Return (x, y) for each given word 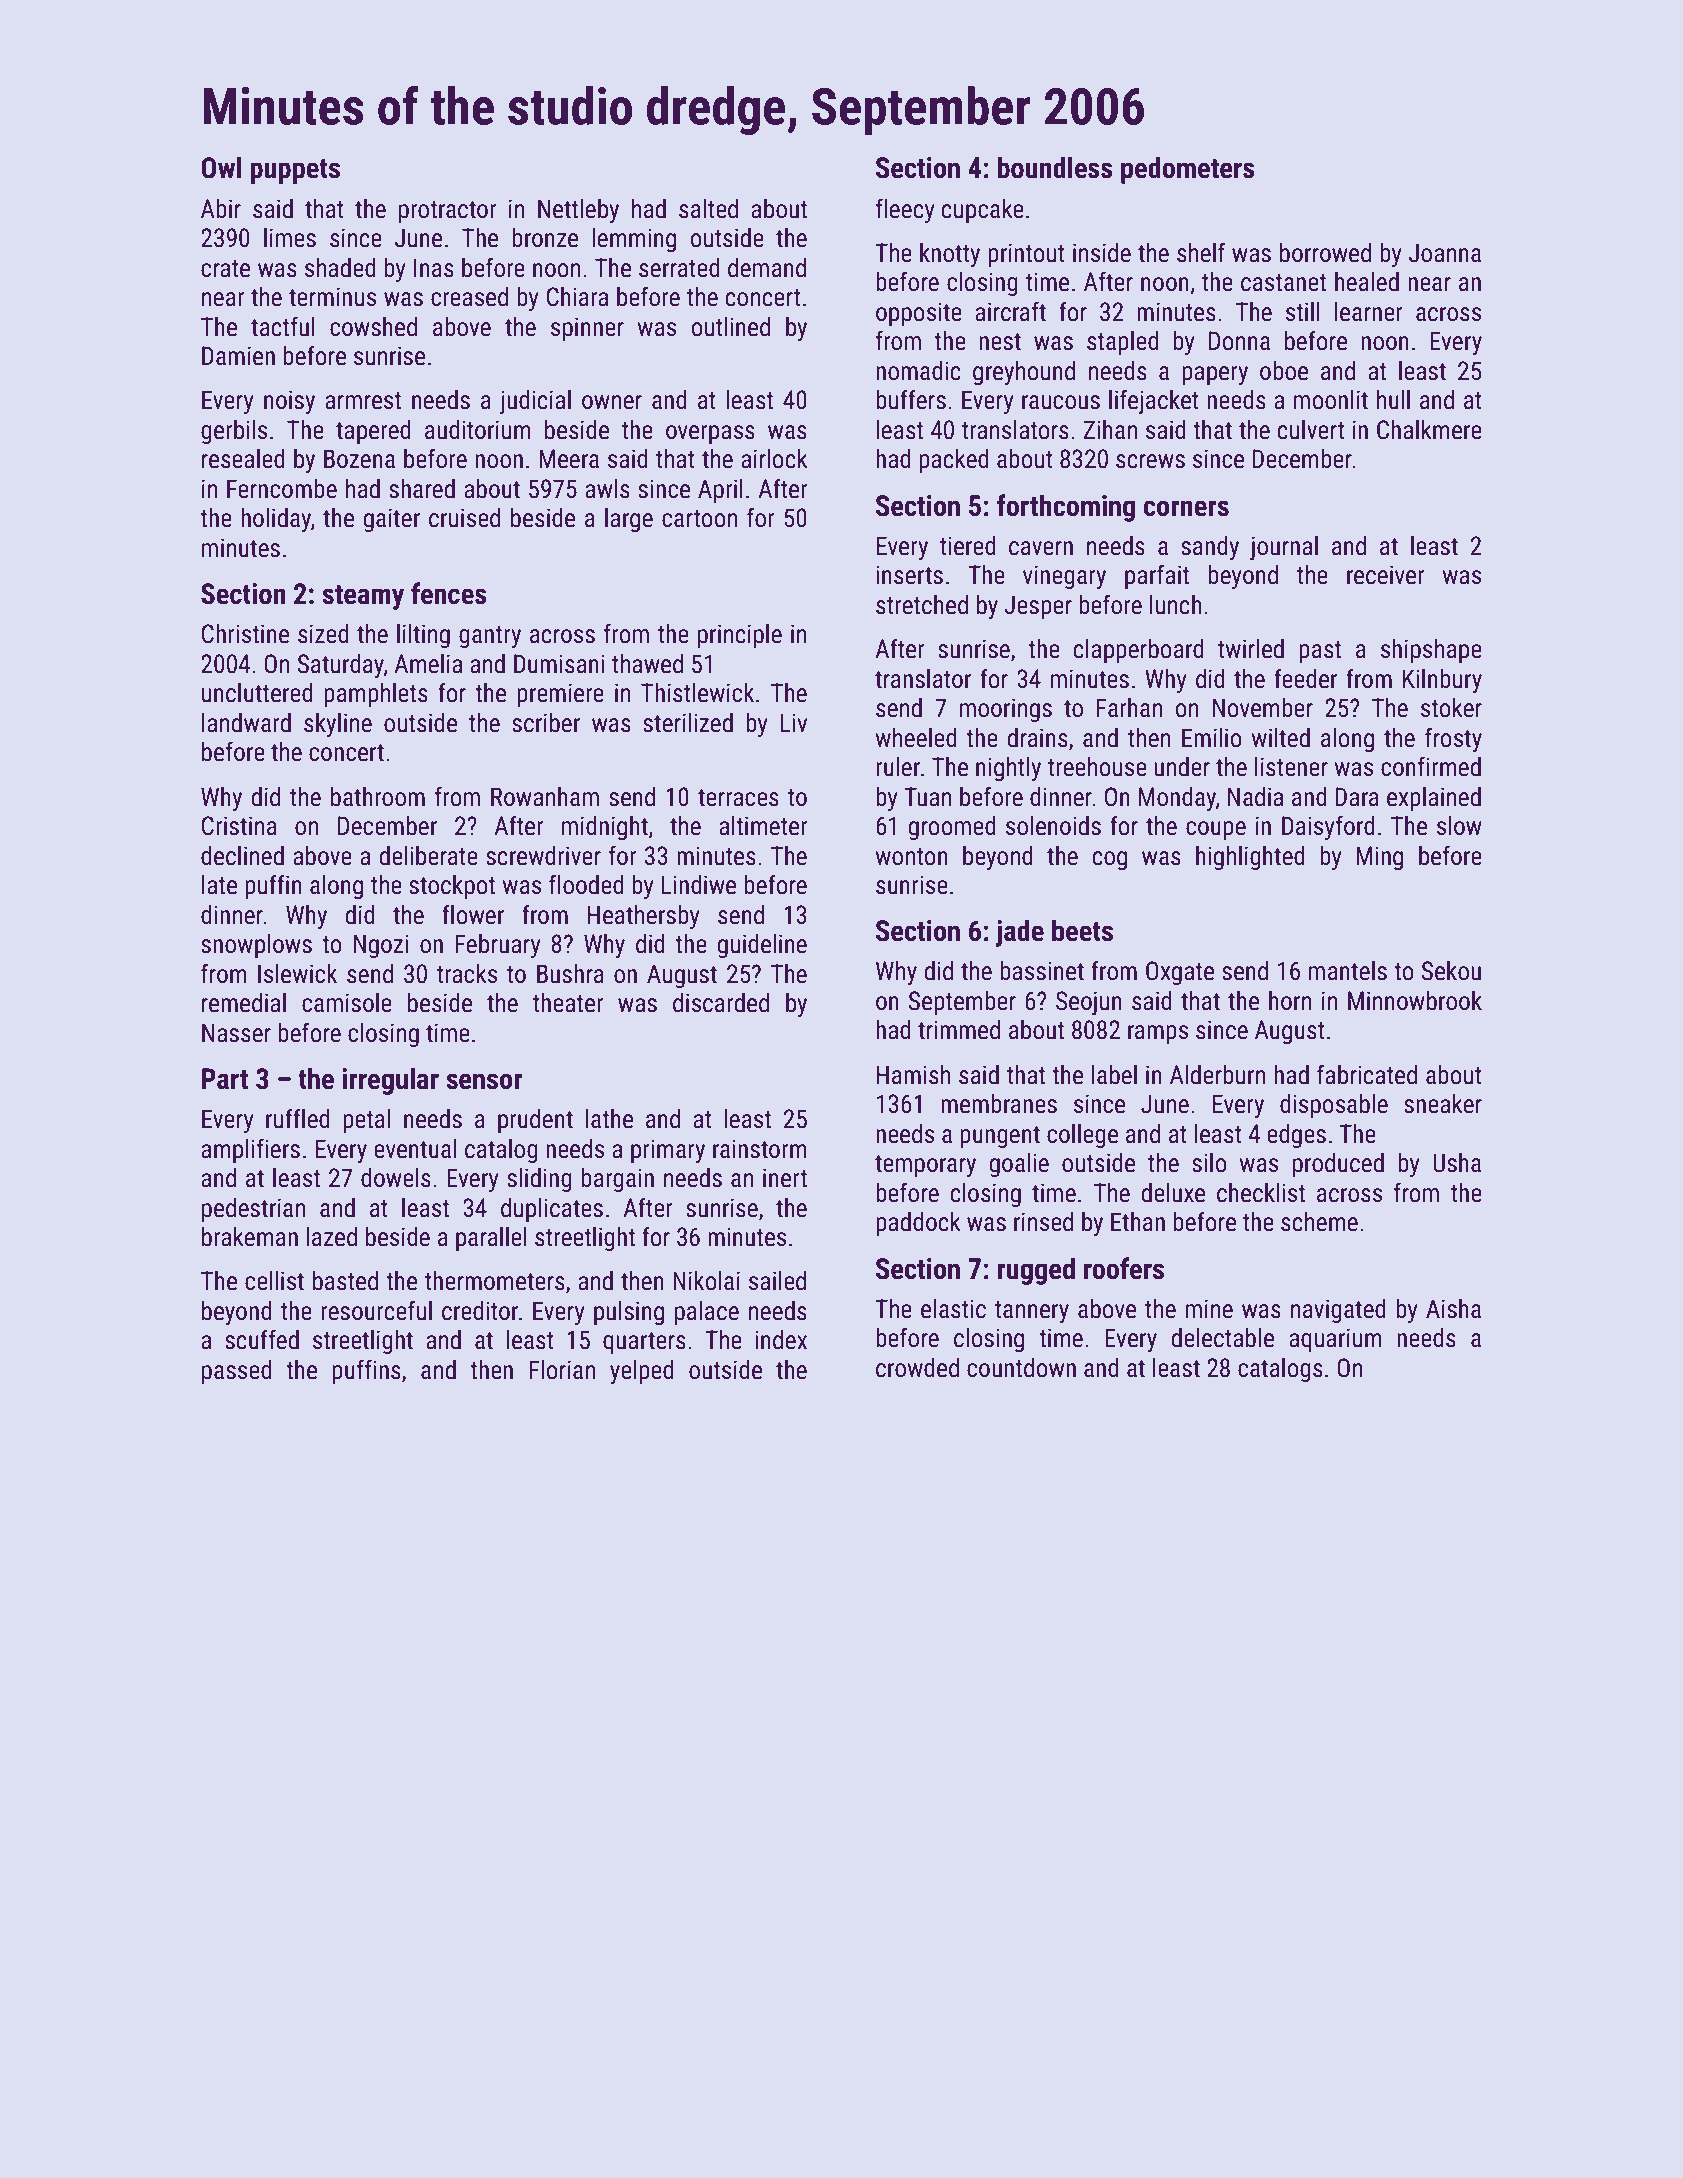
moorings (1006, 710)
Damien (238, 356)
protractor (448, 212)
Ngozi (381, 946)
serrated (679, 268)
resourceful (376, 1310)
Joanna (1445, 253)
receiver (1386, 575)
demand (767, 268)
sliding (539, 1180)
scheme (1319, 1222)
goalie (1019, 1165)
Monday (1177, 799)
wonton (912, 857)
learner (1369, 312)
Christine (245, 634)
